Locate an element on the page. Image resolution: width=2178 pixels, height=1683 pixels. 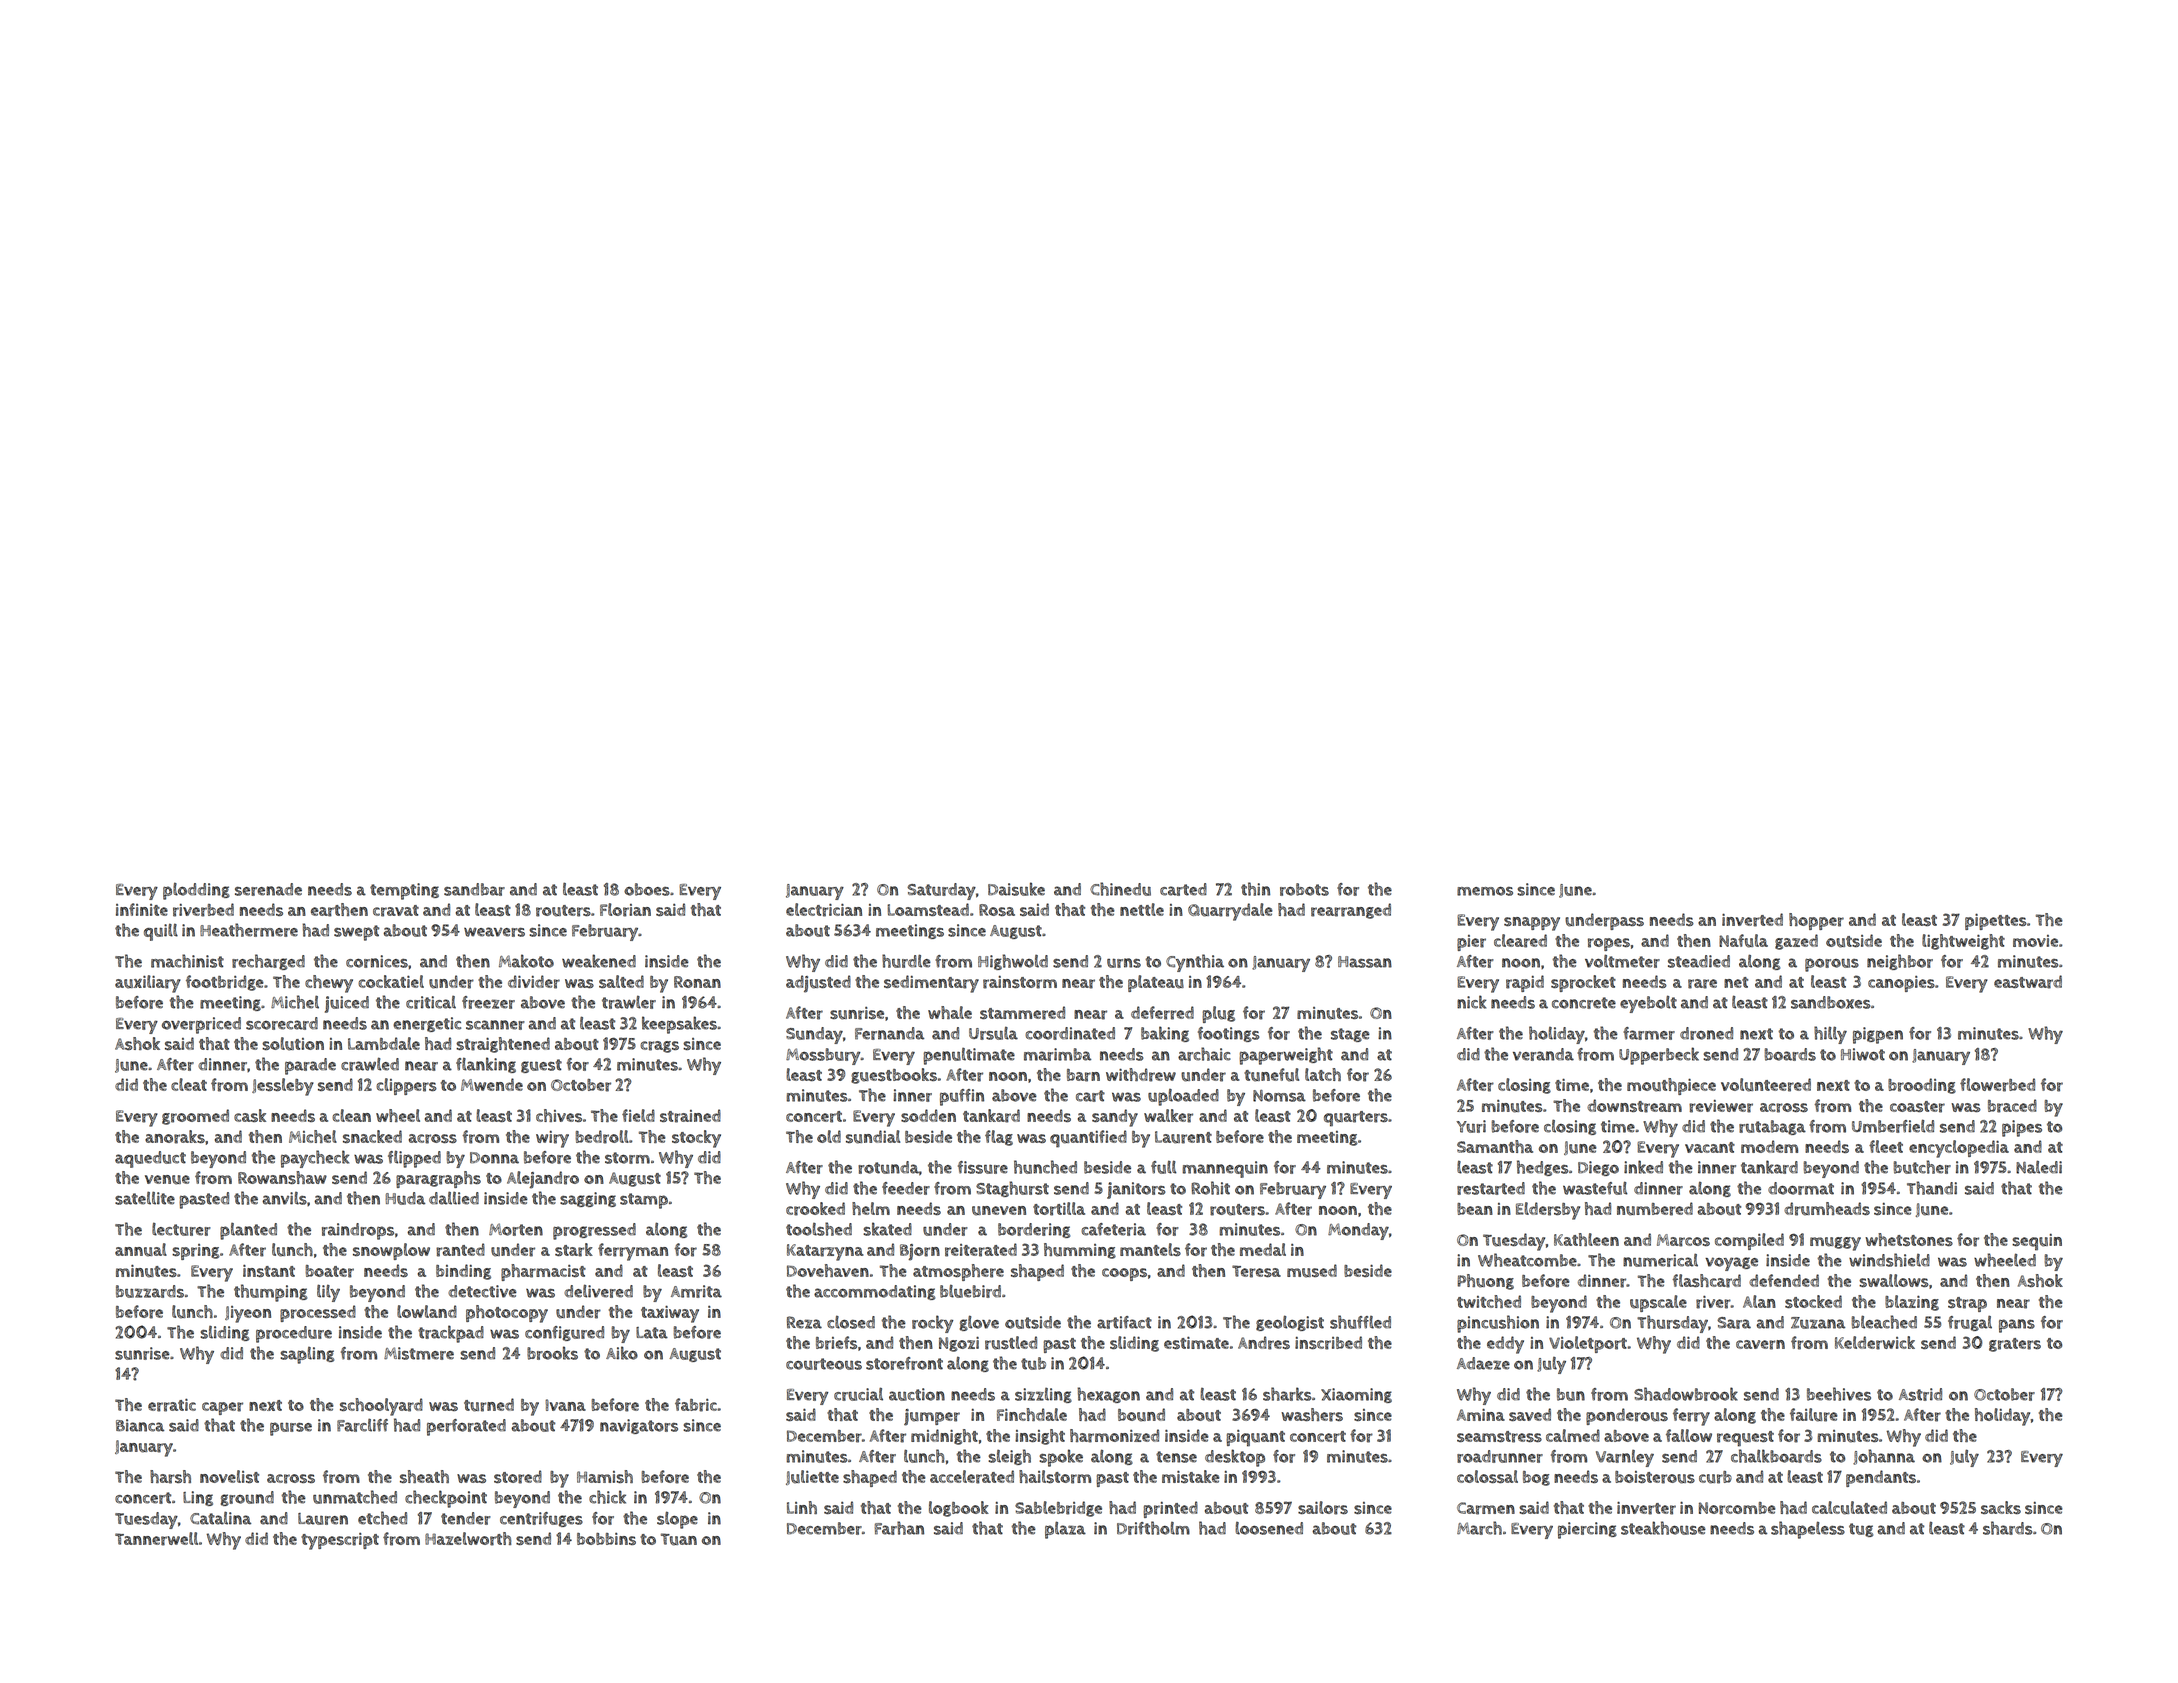
Rosa is located at coordinates (997, 910).
